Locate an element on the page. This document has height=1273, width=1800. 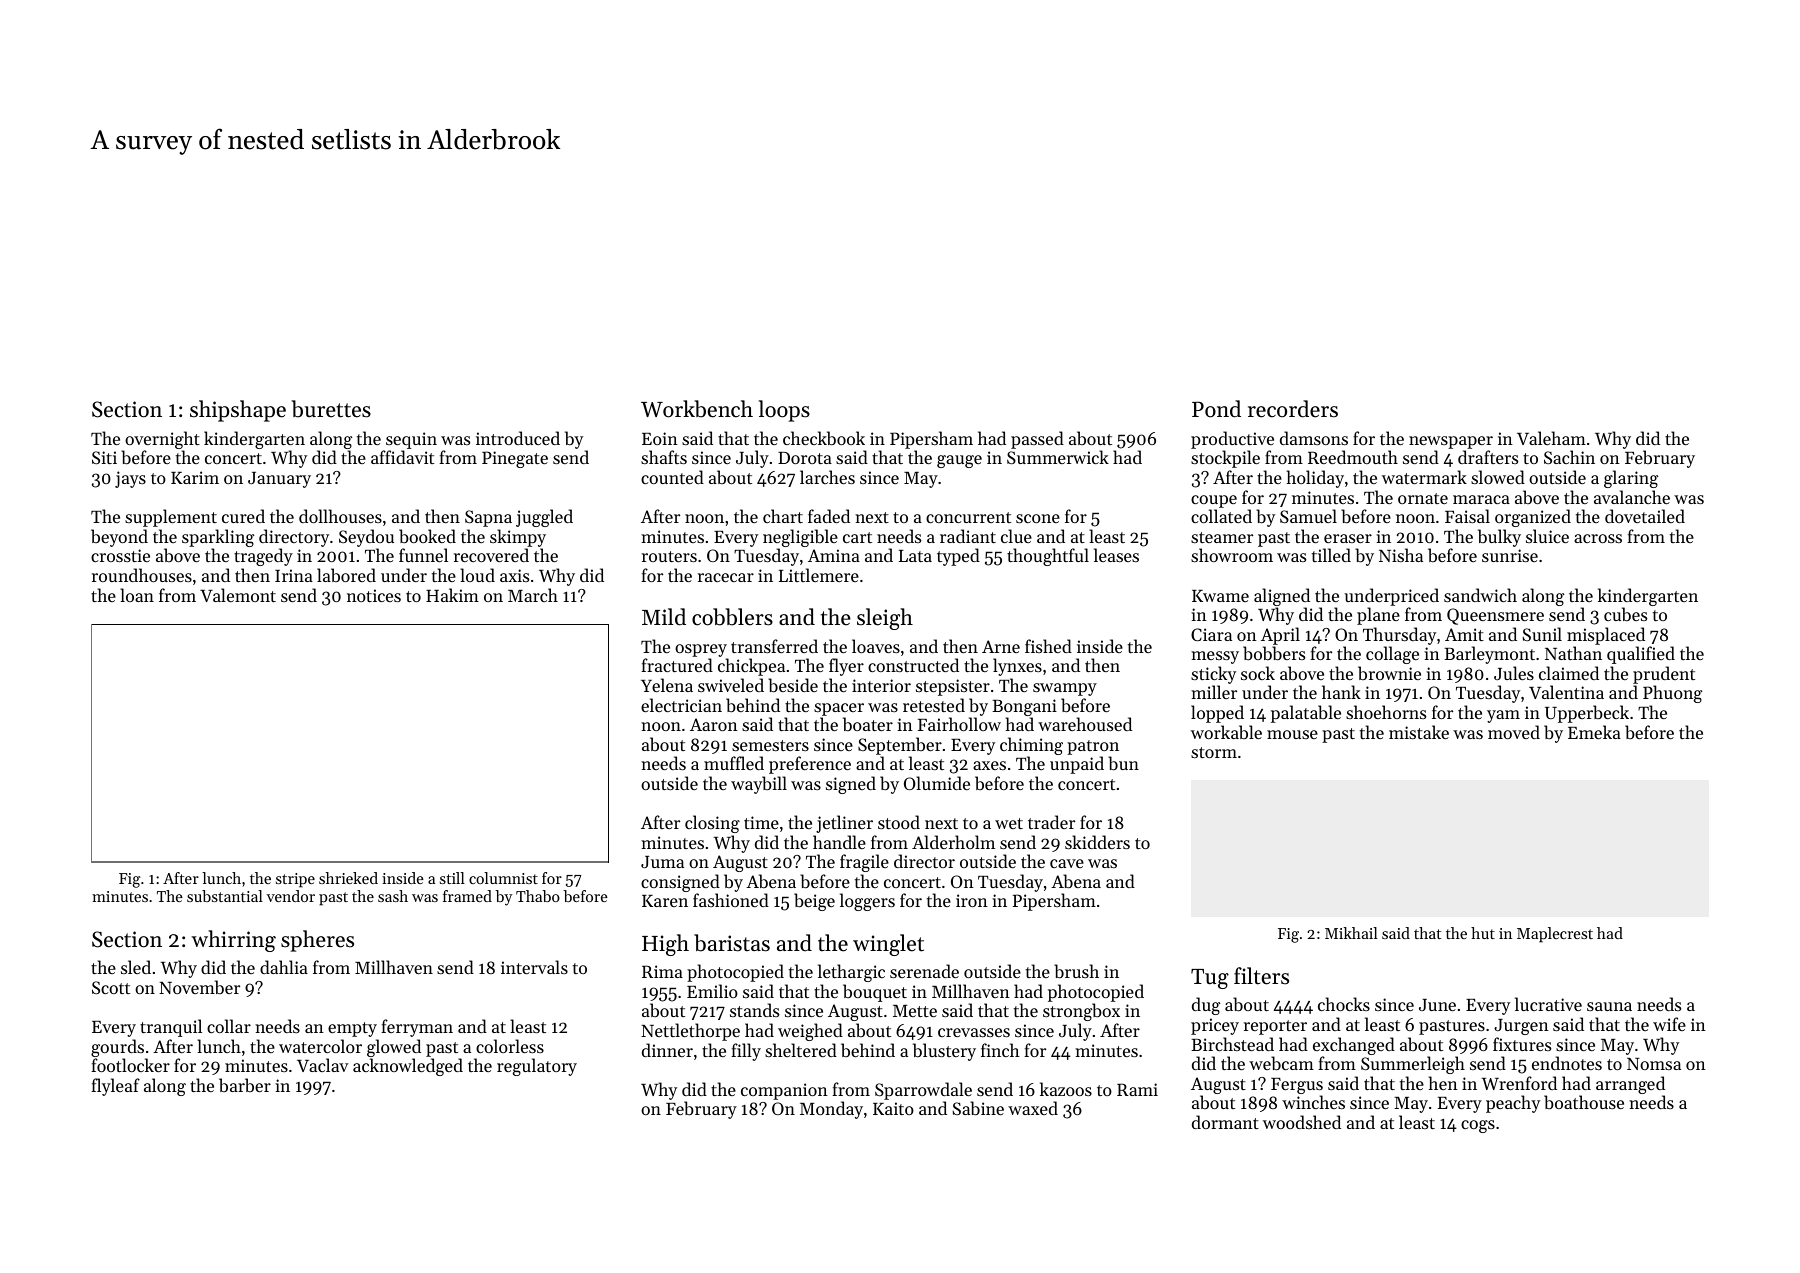
introduced is located at coordinates (518, 438).
